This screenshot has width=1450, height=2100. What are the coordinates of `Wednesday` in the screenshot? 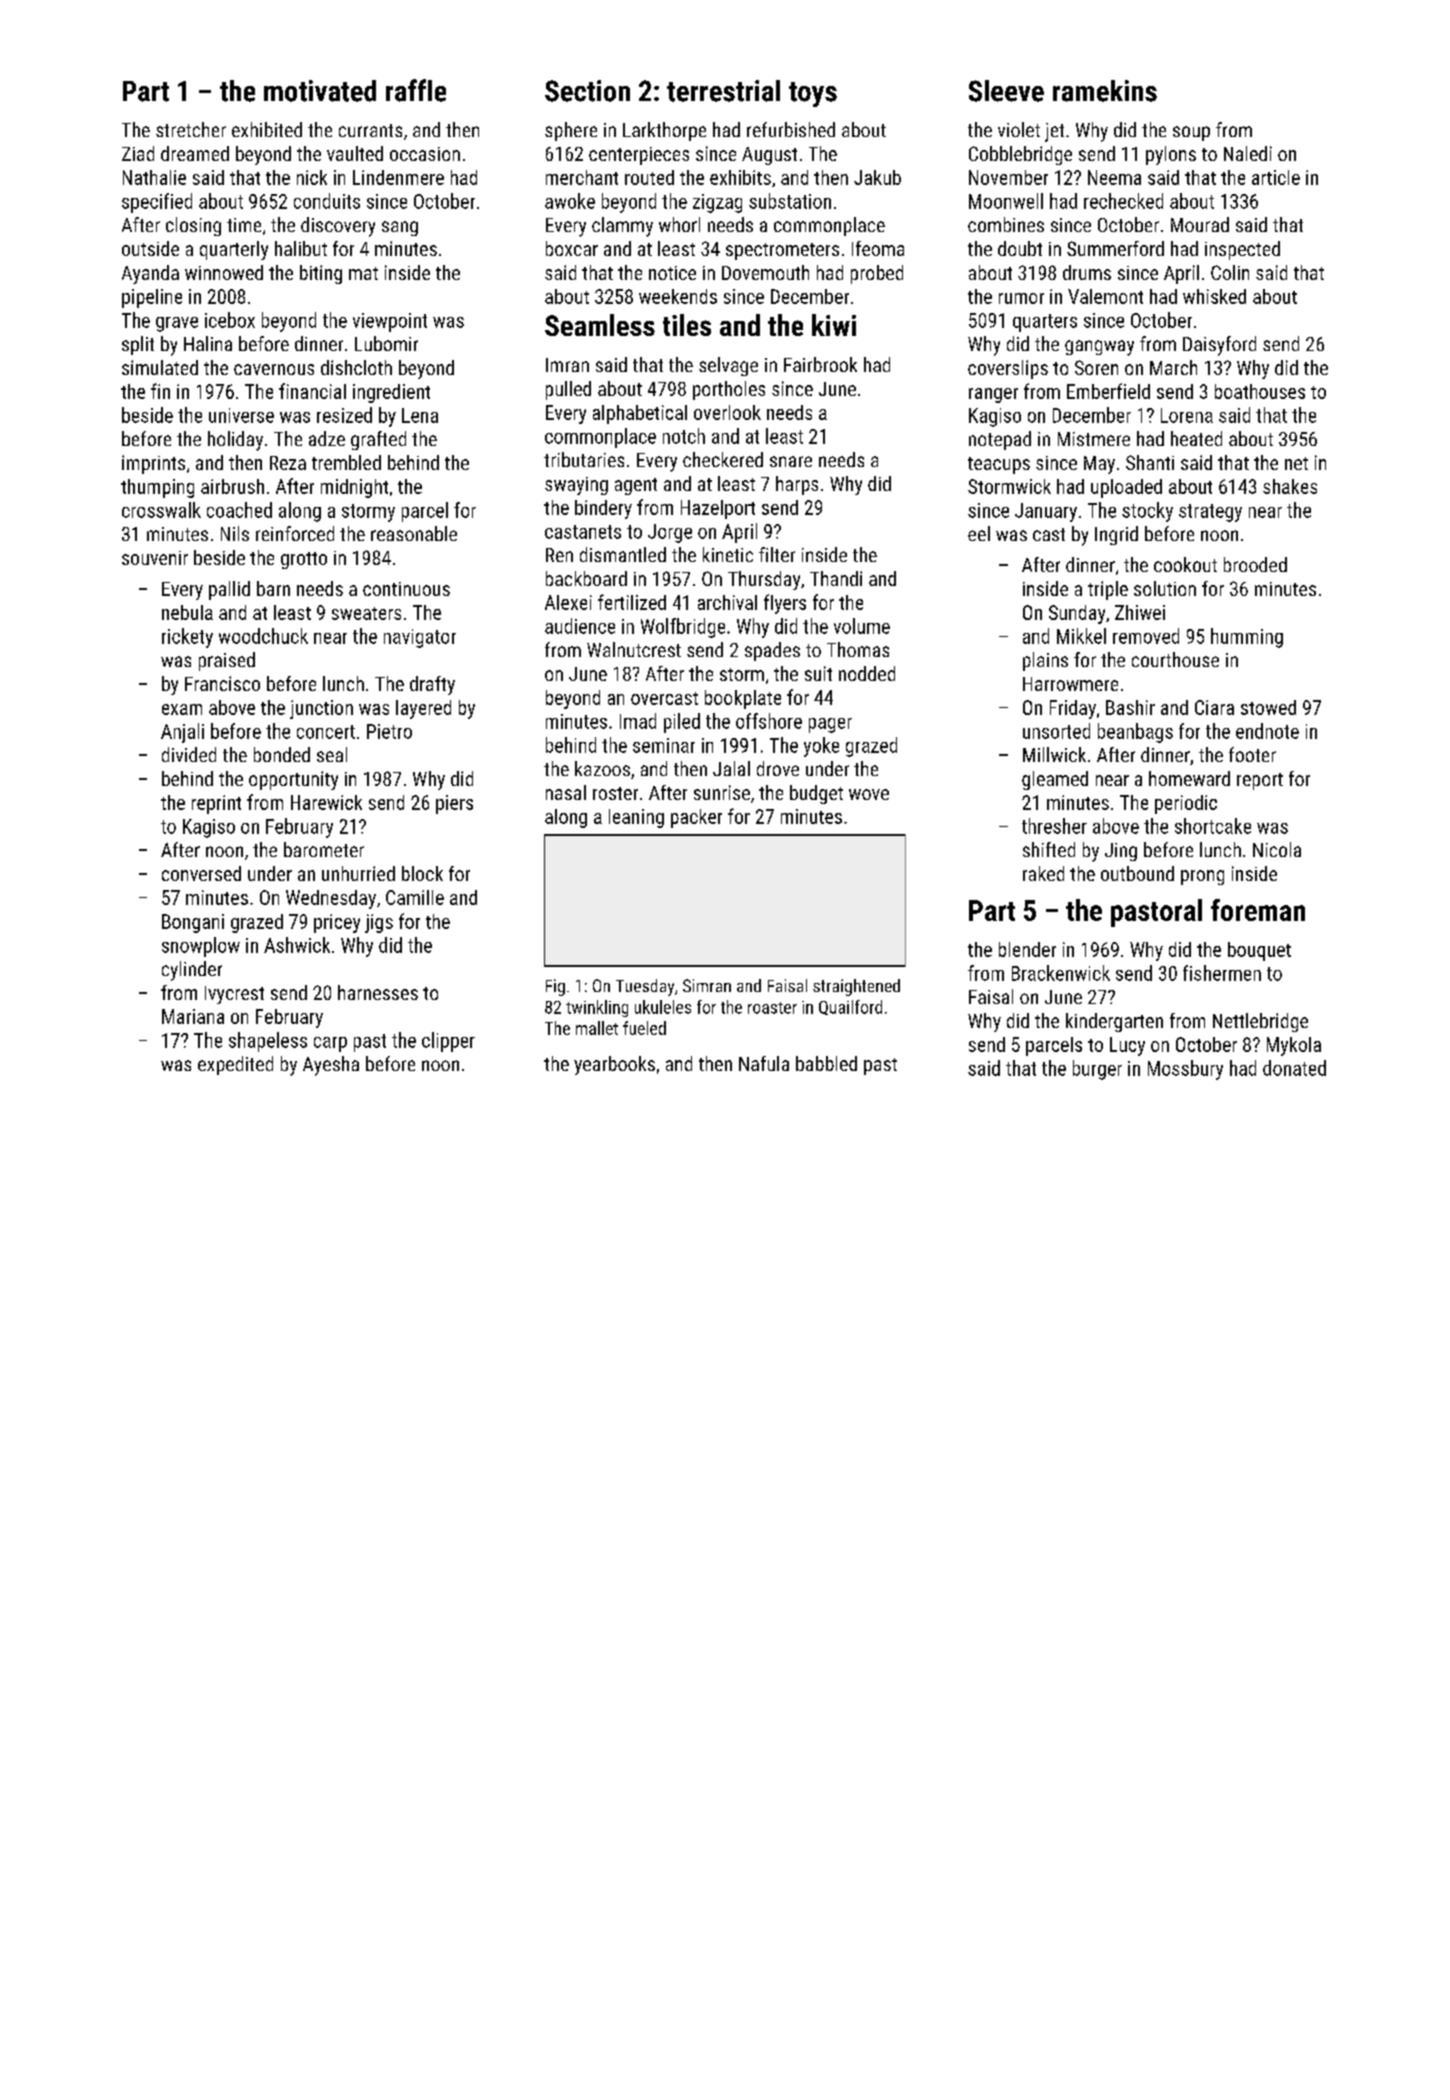 It's located at (331, 899).
